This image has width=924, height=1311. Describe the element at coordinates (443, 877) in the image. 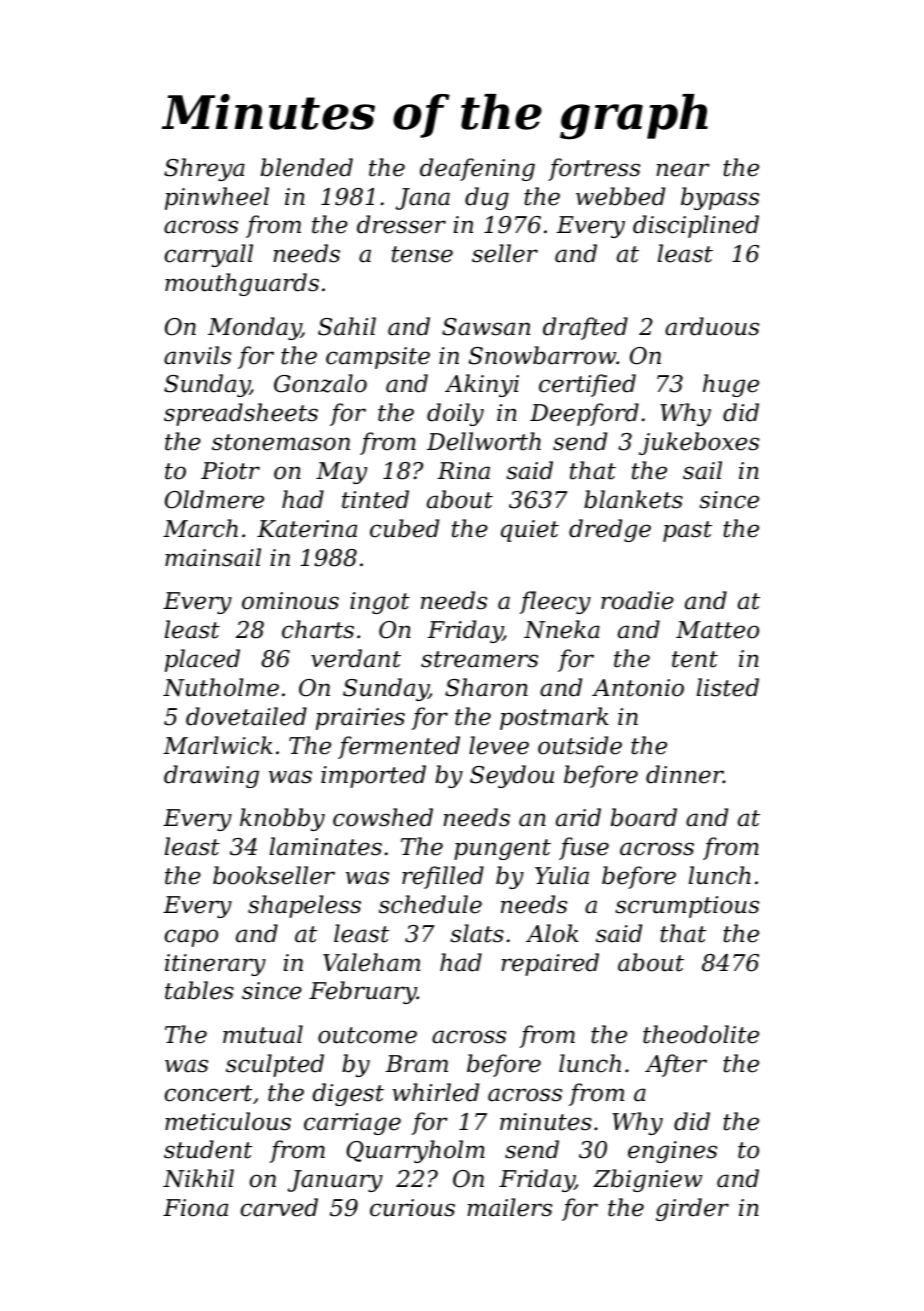

I see `refilled` at that location.
